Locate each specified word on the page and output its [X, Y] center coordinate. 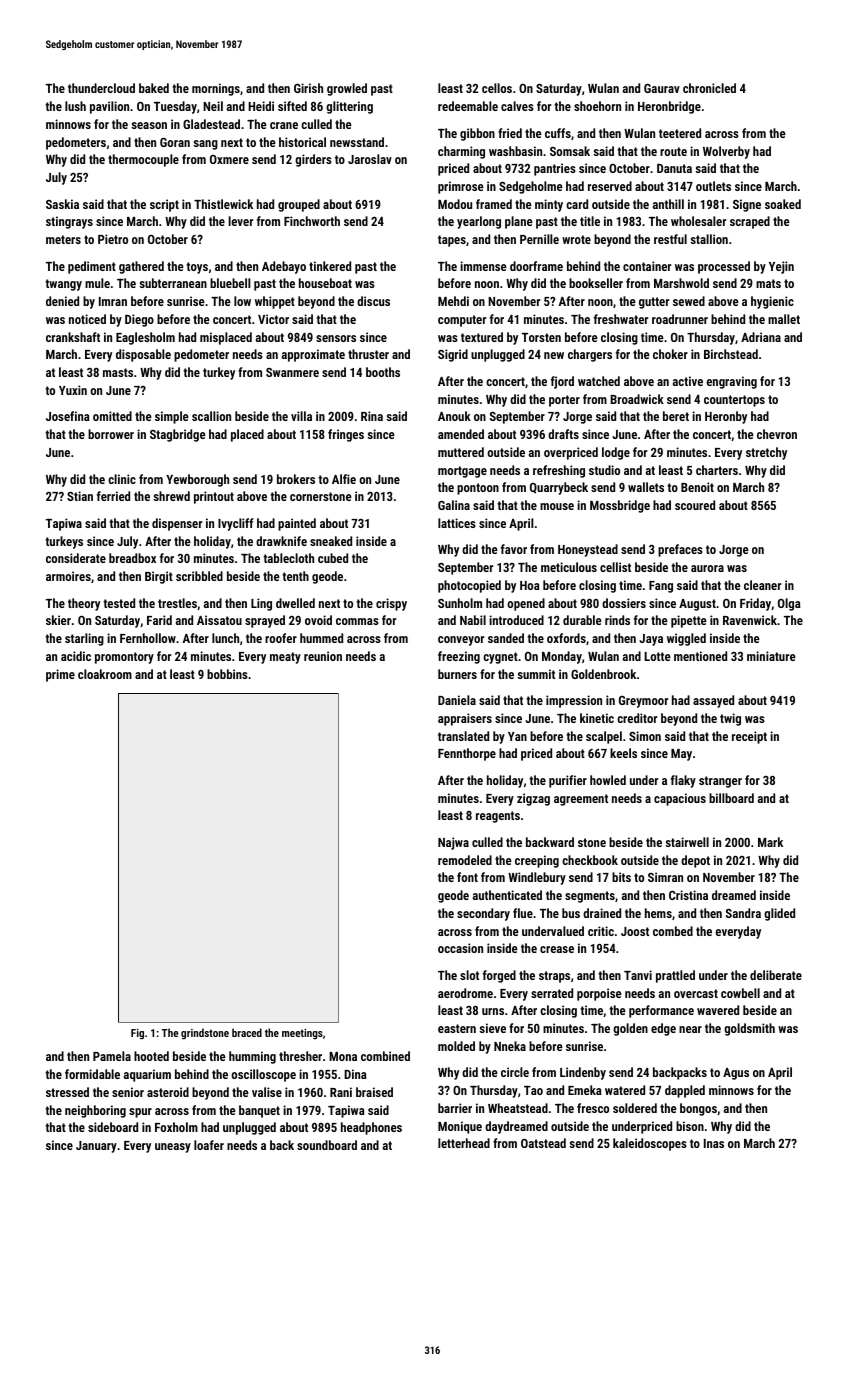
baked [154, 88]
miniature [771, 656]
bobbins [227, 674]
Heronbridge [669, 107]
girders [313, 160]
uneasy [173, 1148]
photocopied [469, 586]
